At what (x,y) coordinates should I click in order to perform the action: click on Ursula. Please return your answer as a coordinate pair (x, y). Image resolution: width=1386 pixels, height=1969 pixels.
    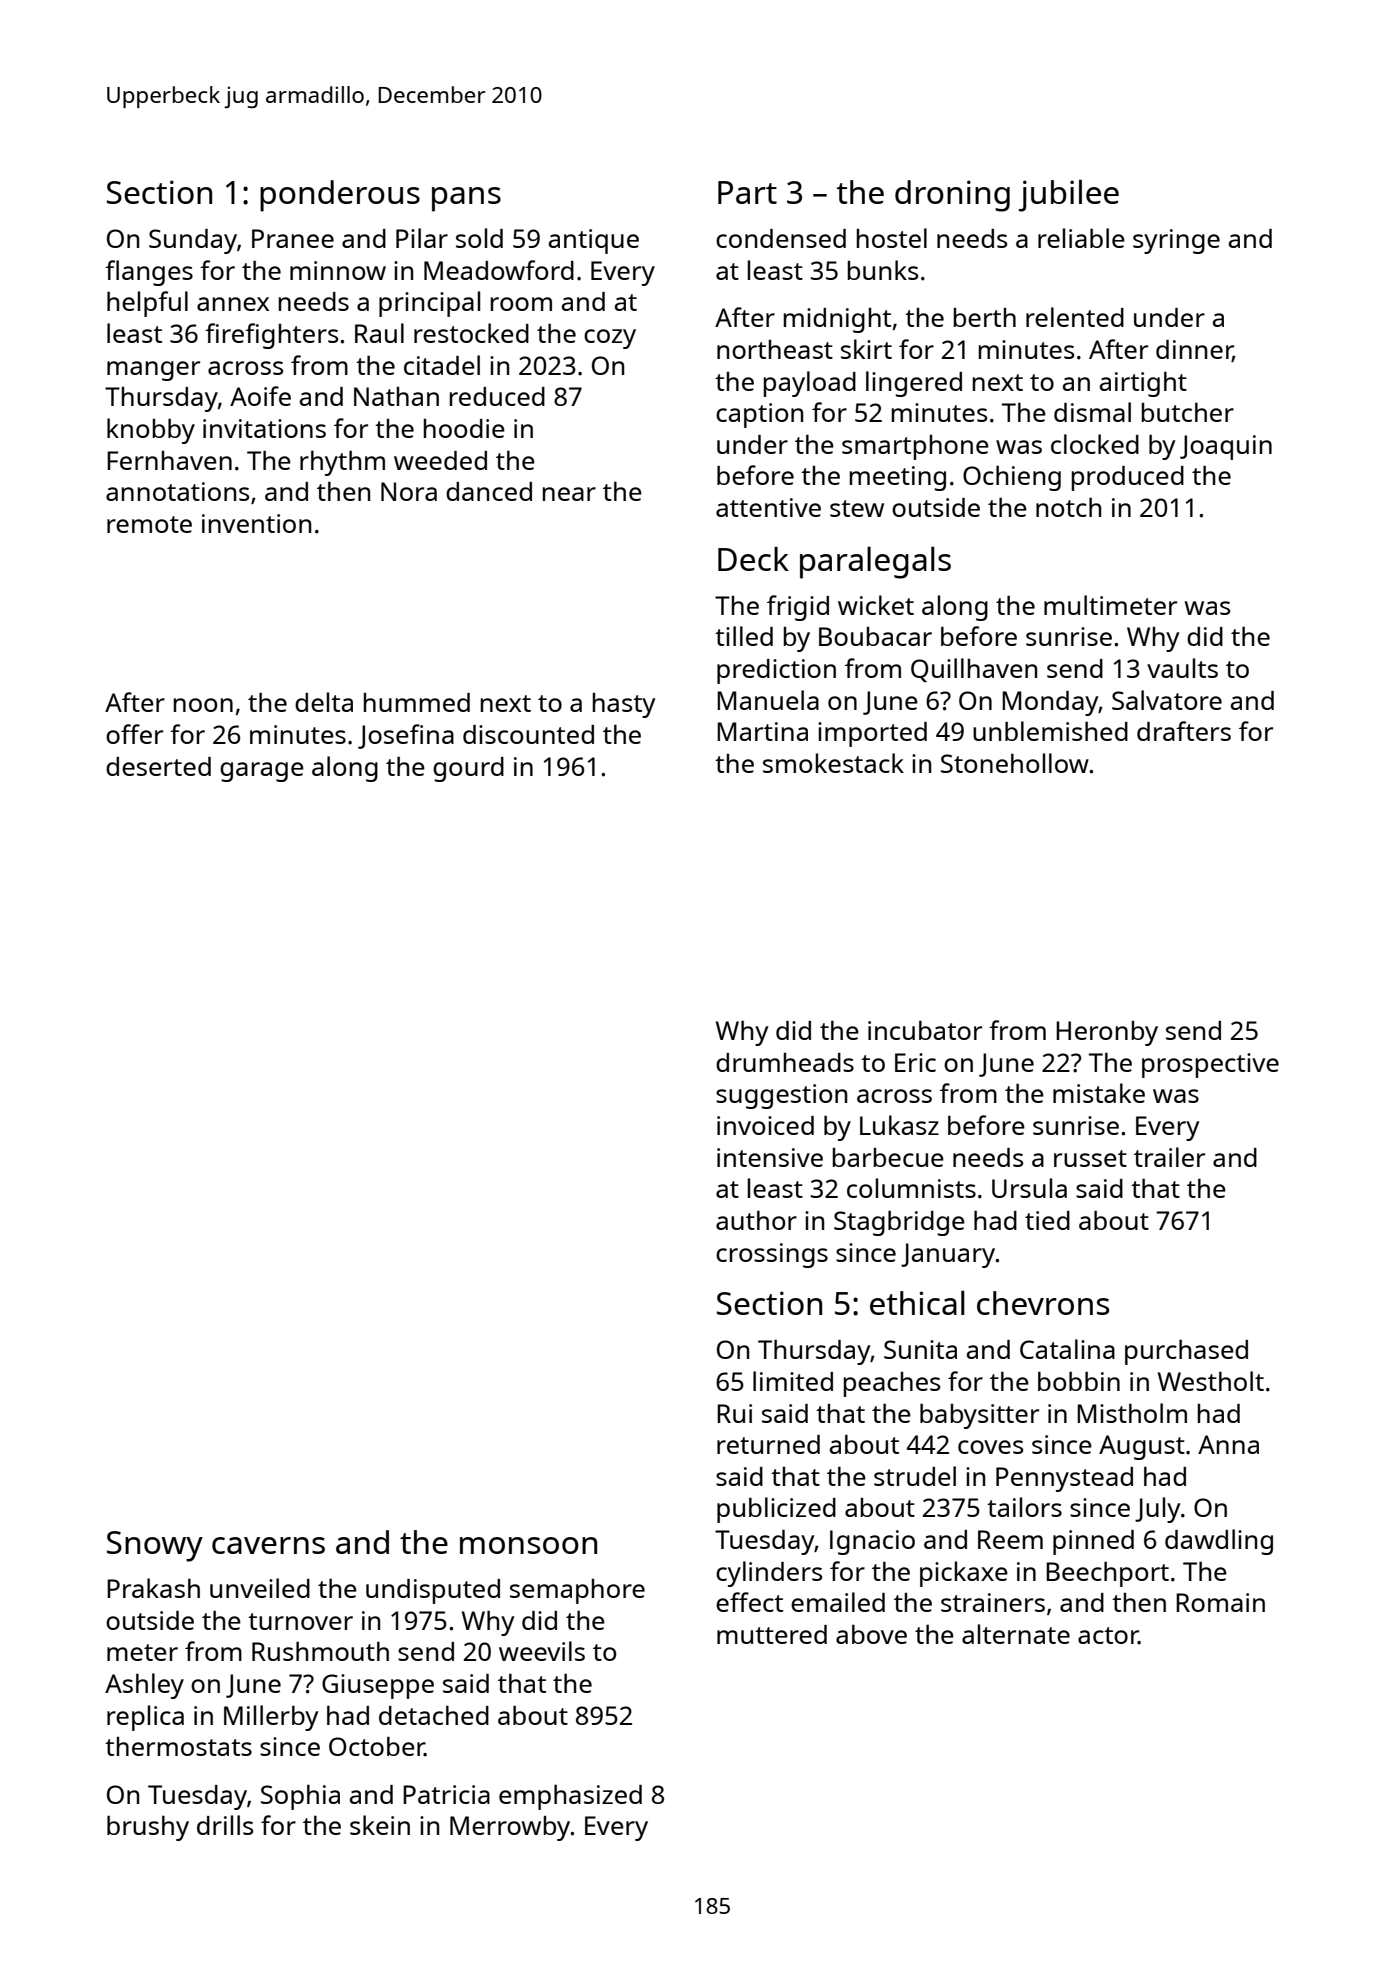
    Looking at the image, I should click on (1029, 1188).
